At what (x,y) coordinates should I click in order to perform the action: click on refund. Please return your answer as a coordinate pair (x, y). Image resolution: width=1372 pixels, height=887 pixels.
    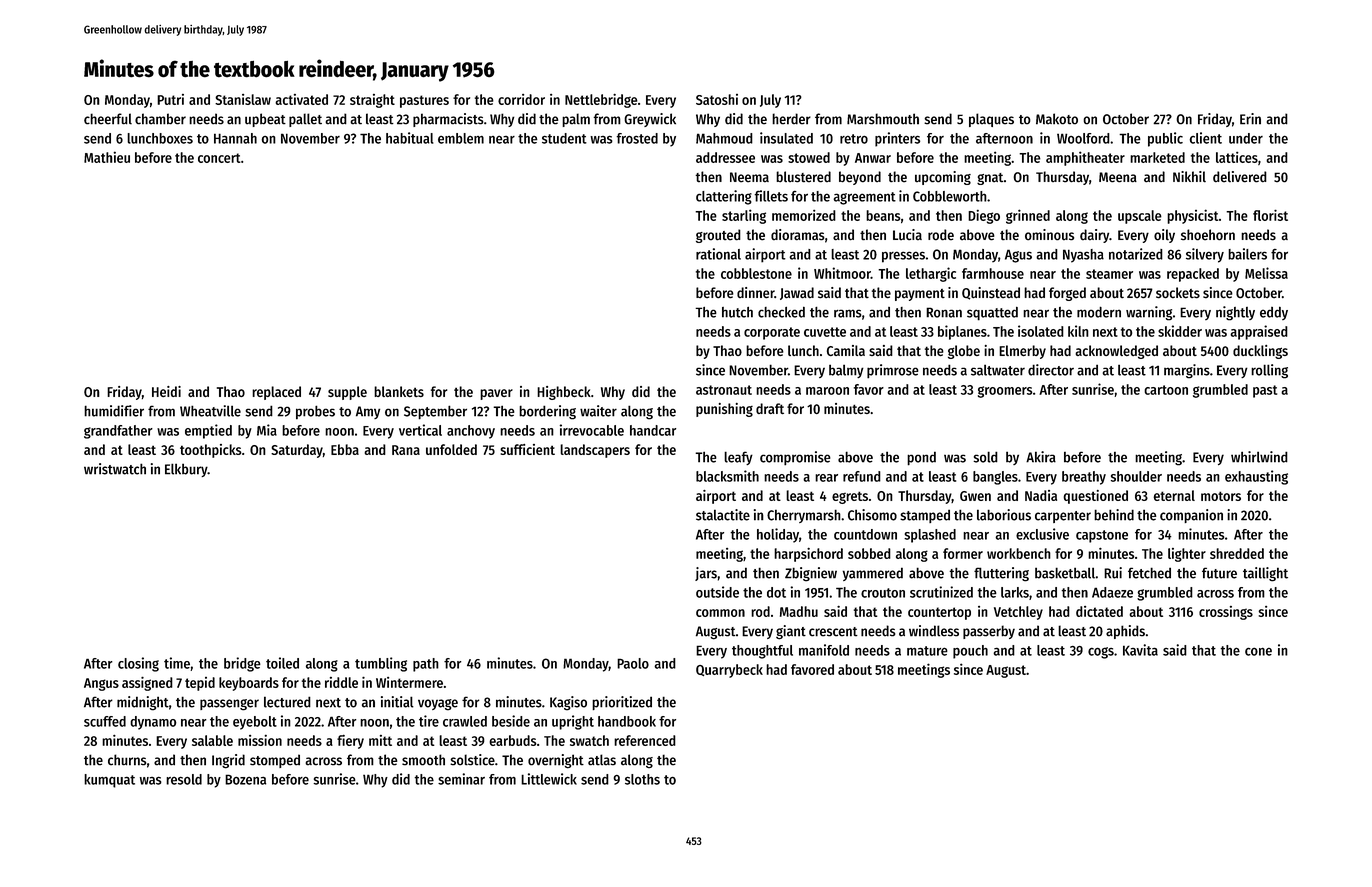
    Looking at the image, I should click on (862, 476).
